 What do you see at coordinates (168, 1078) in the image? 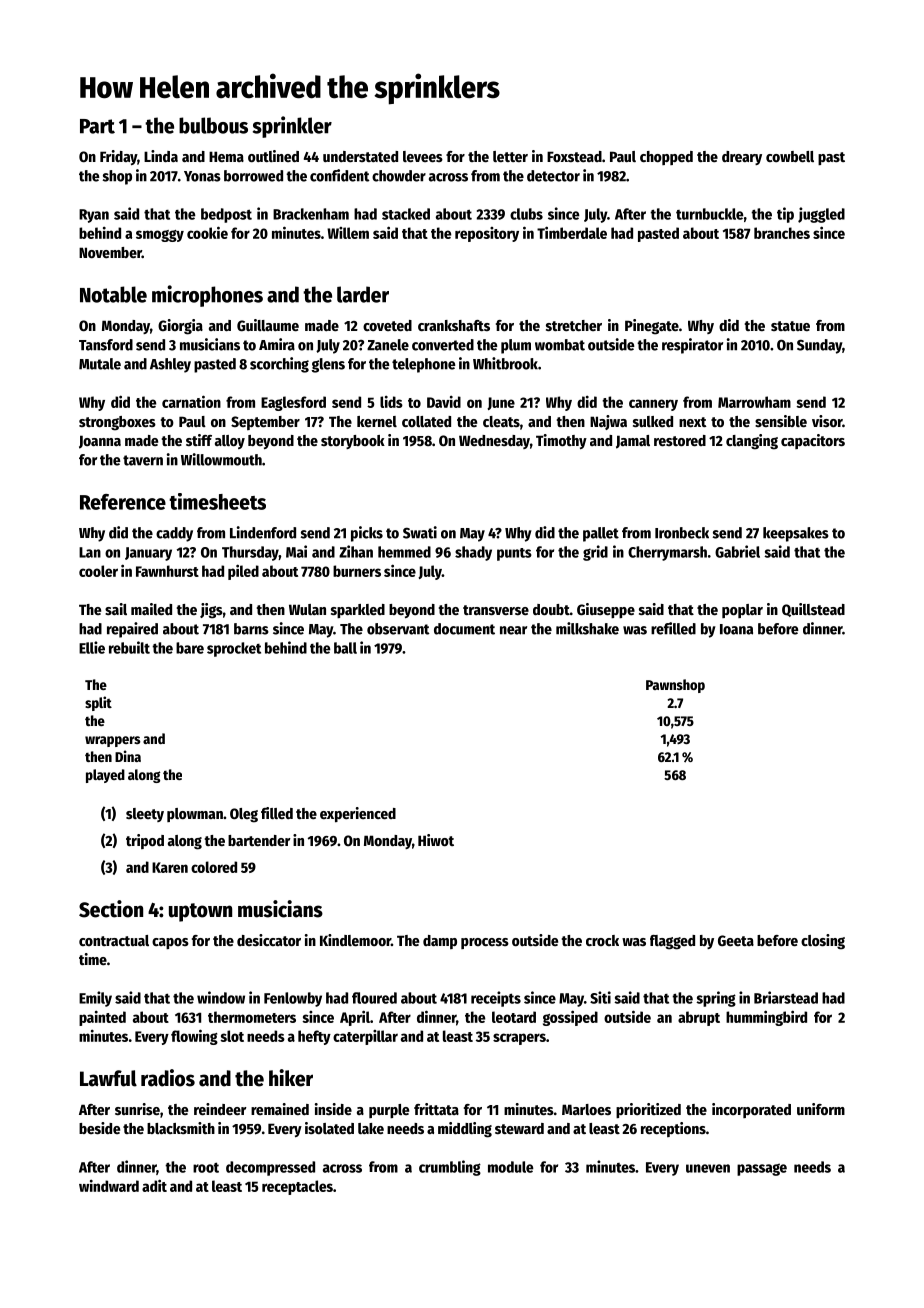
I see `radios` at bounding box center [168, 1078].
